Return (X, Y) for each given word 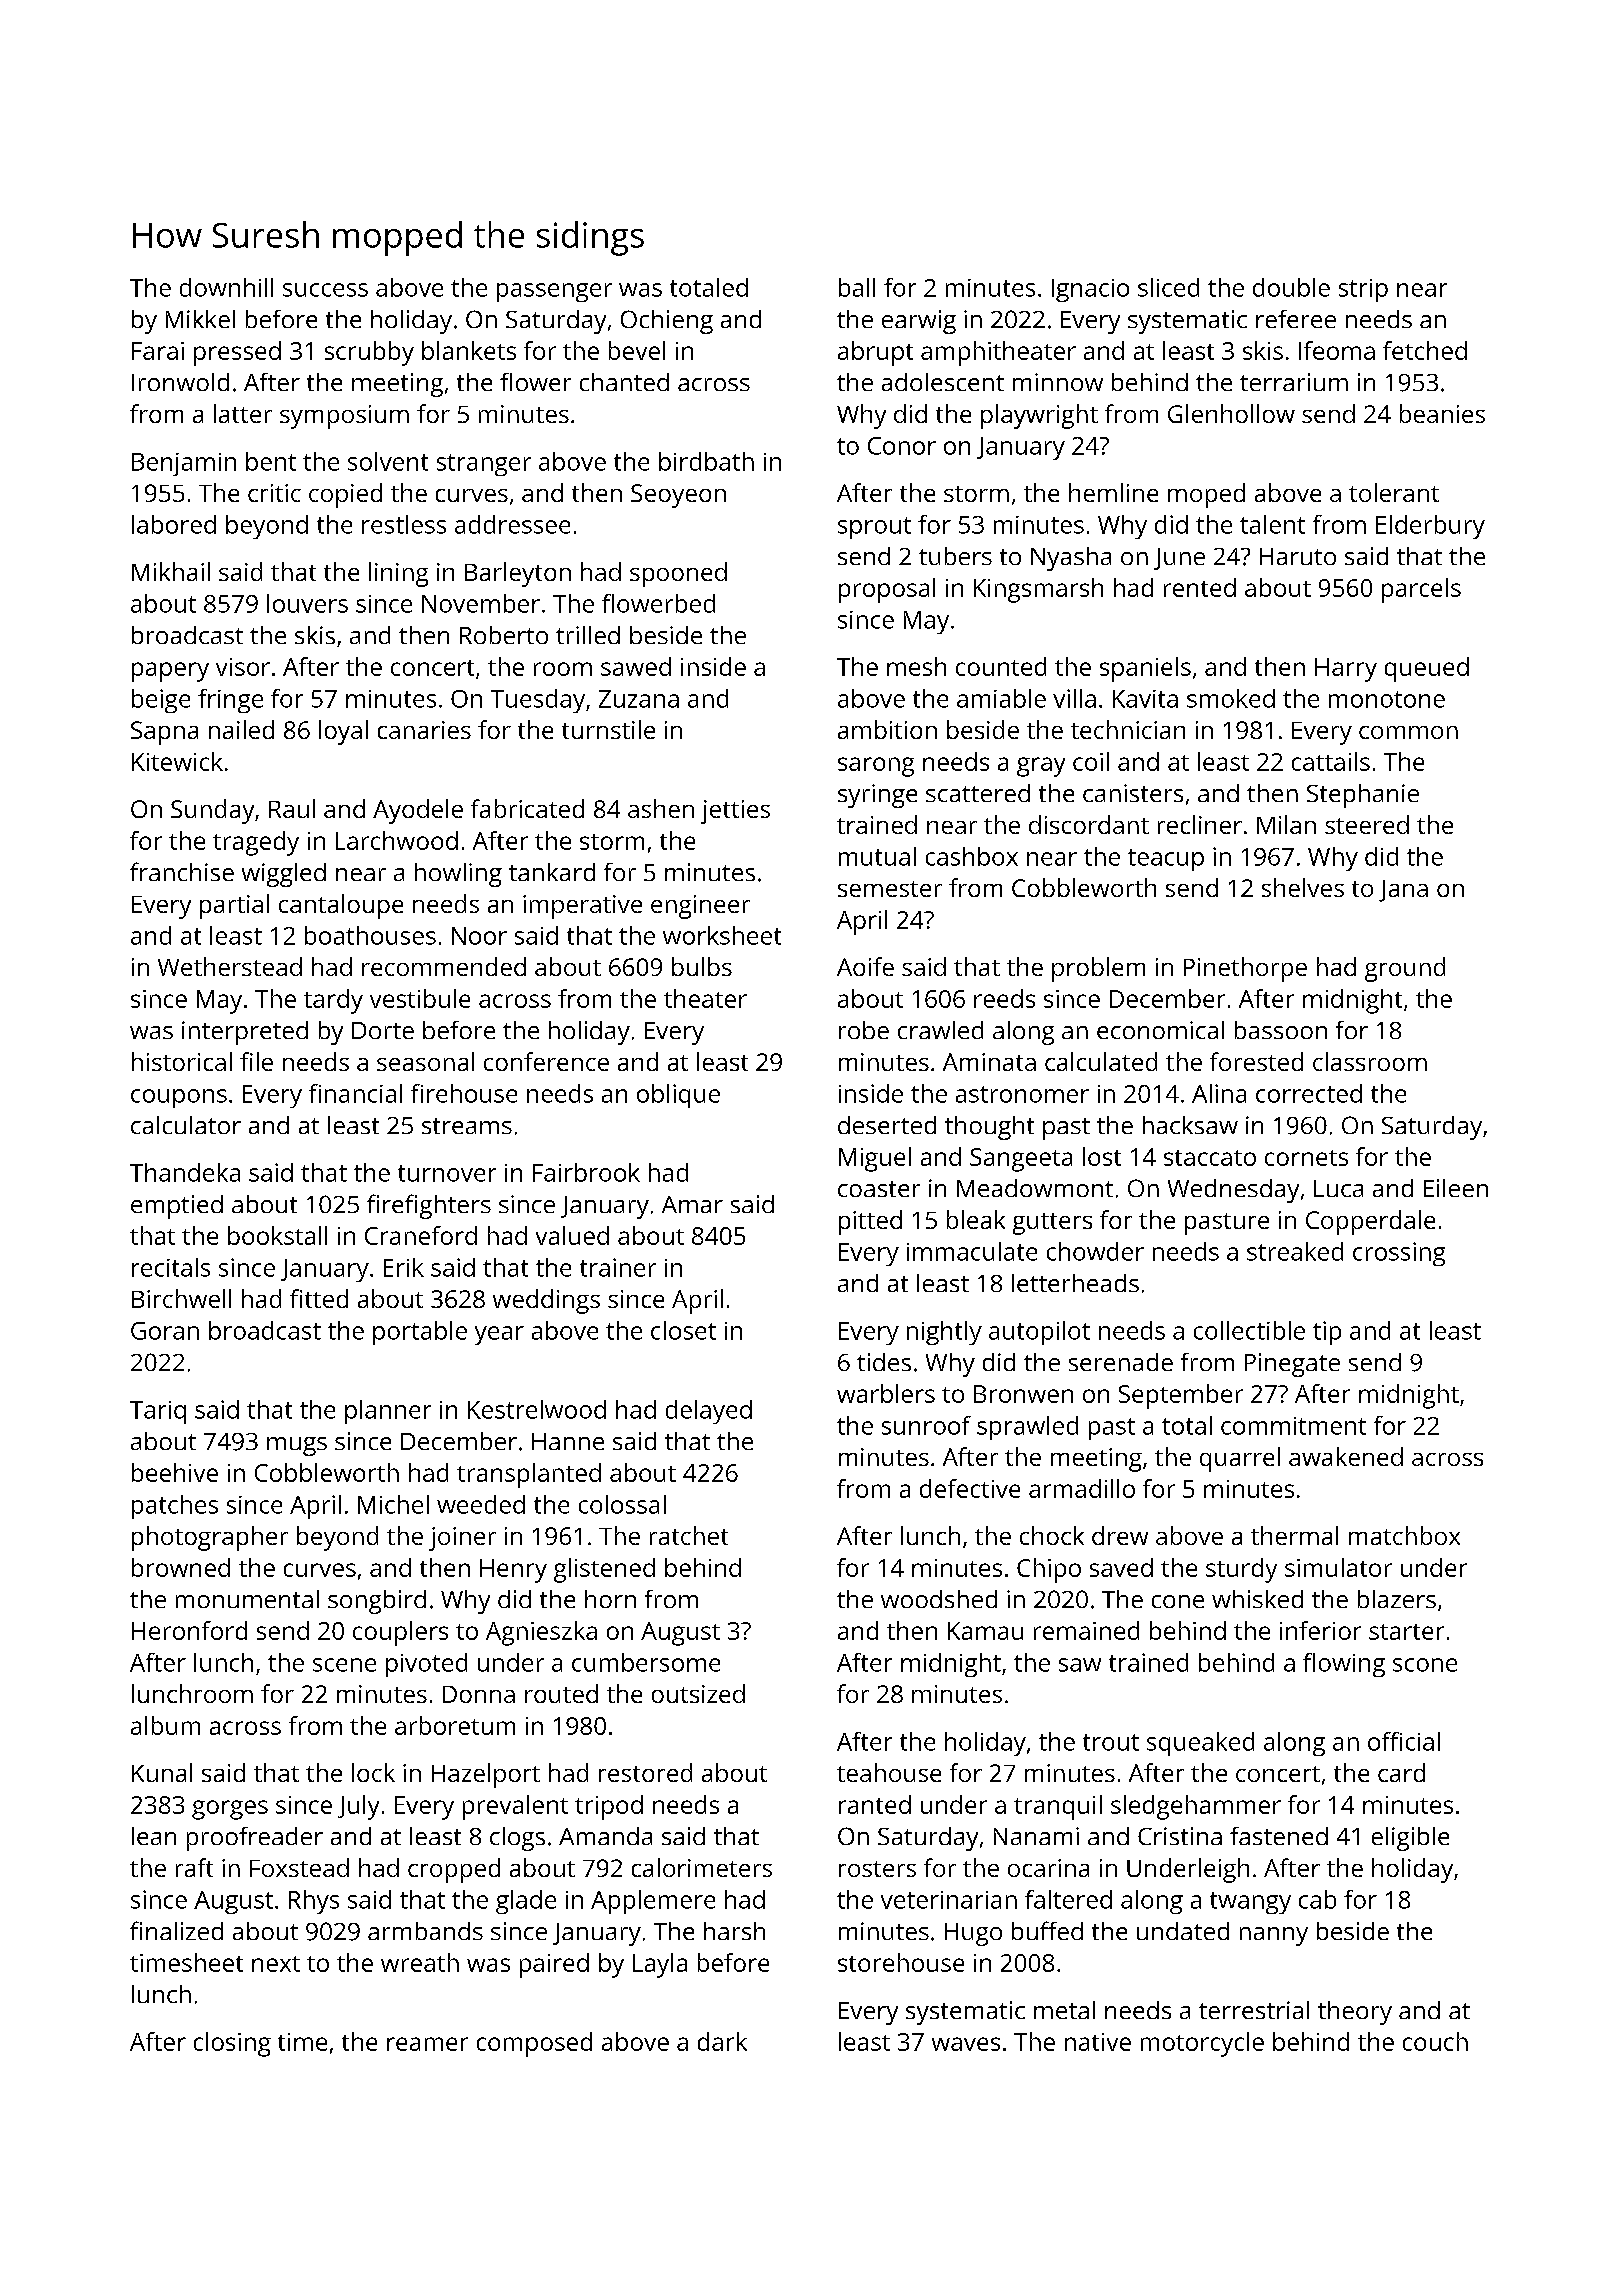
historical (182, 1061)
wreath (420, 1962)
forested (1256, 1061)
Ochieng (667, 322)
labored (174, 524)
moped (1206, 495)
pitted (870, 1222)
